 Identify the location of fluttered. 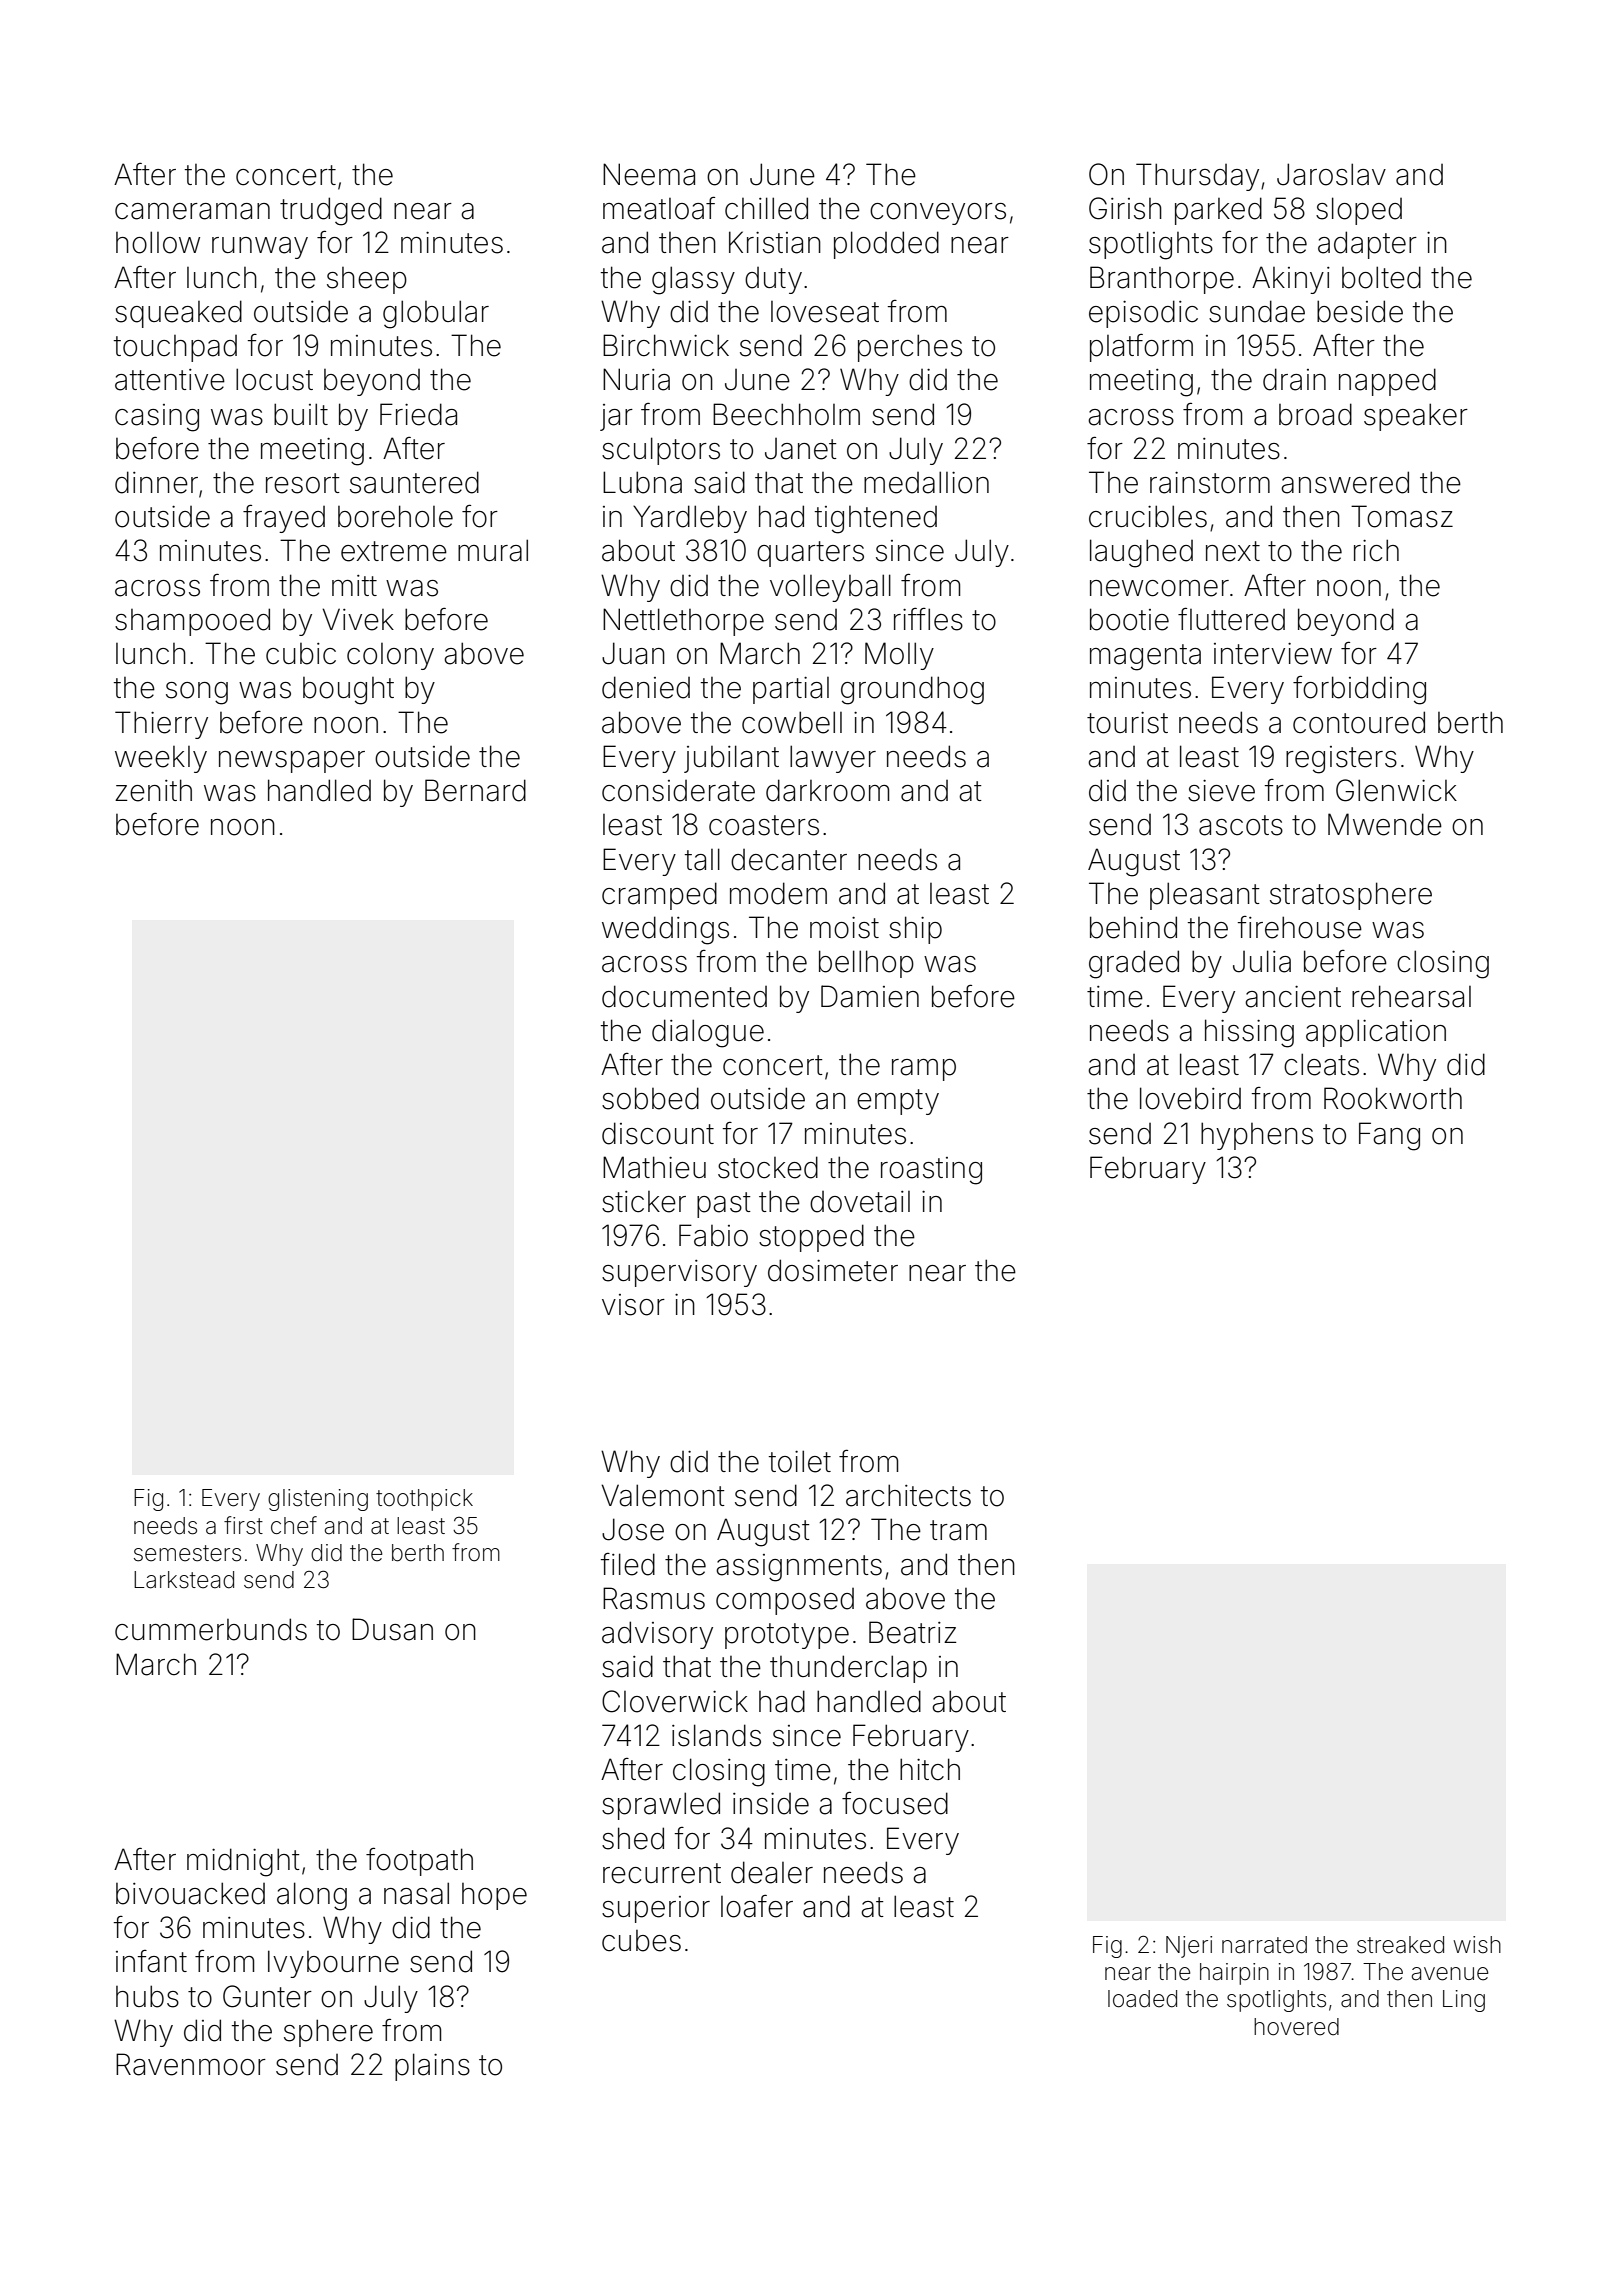
(1231, 619).
